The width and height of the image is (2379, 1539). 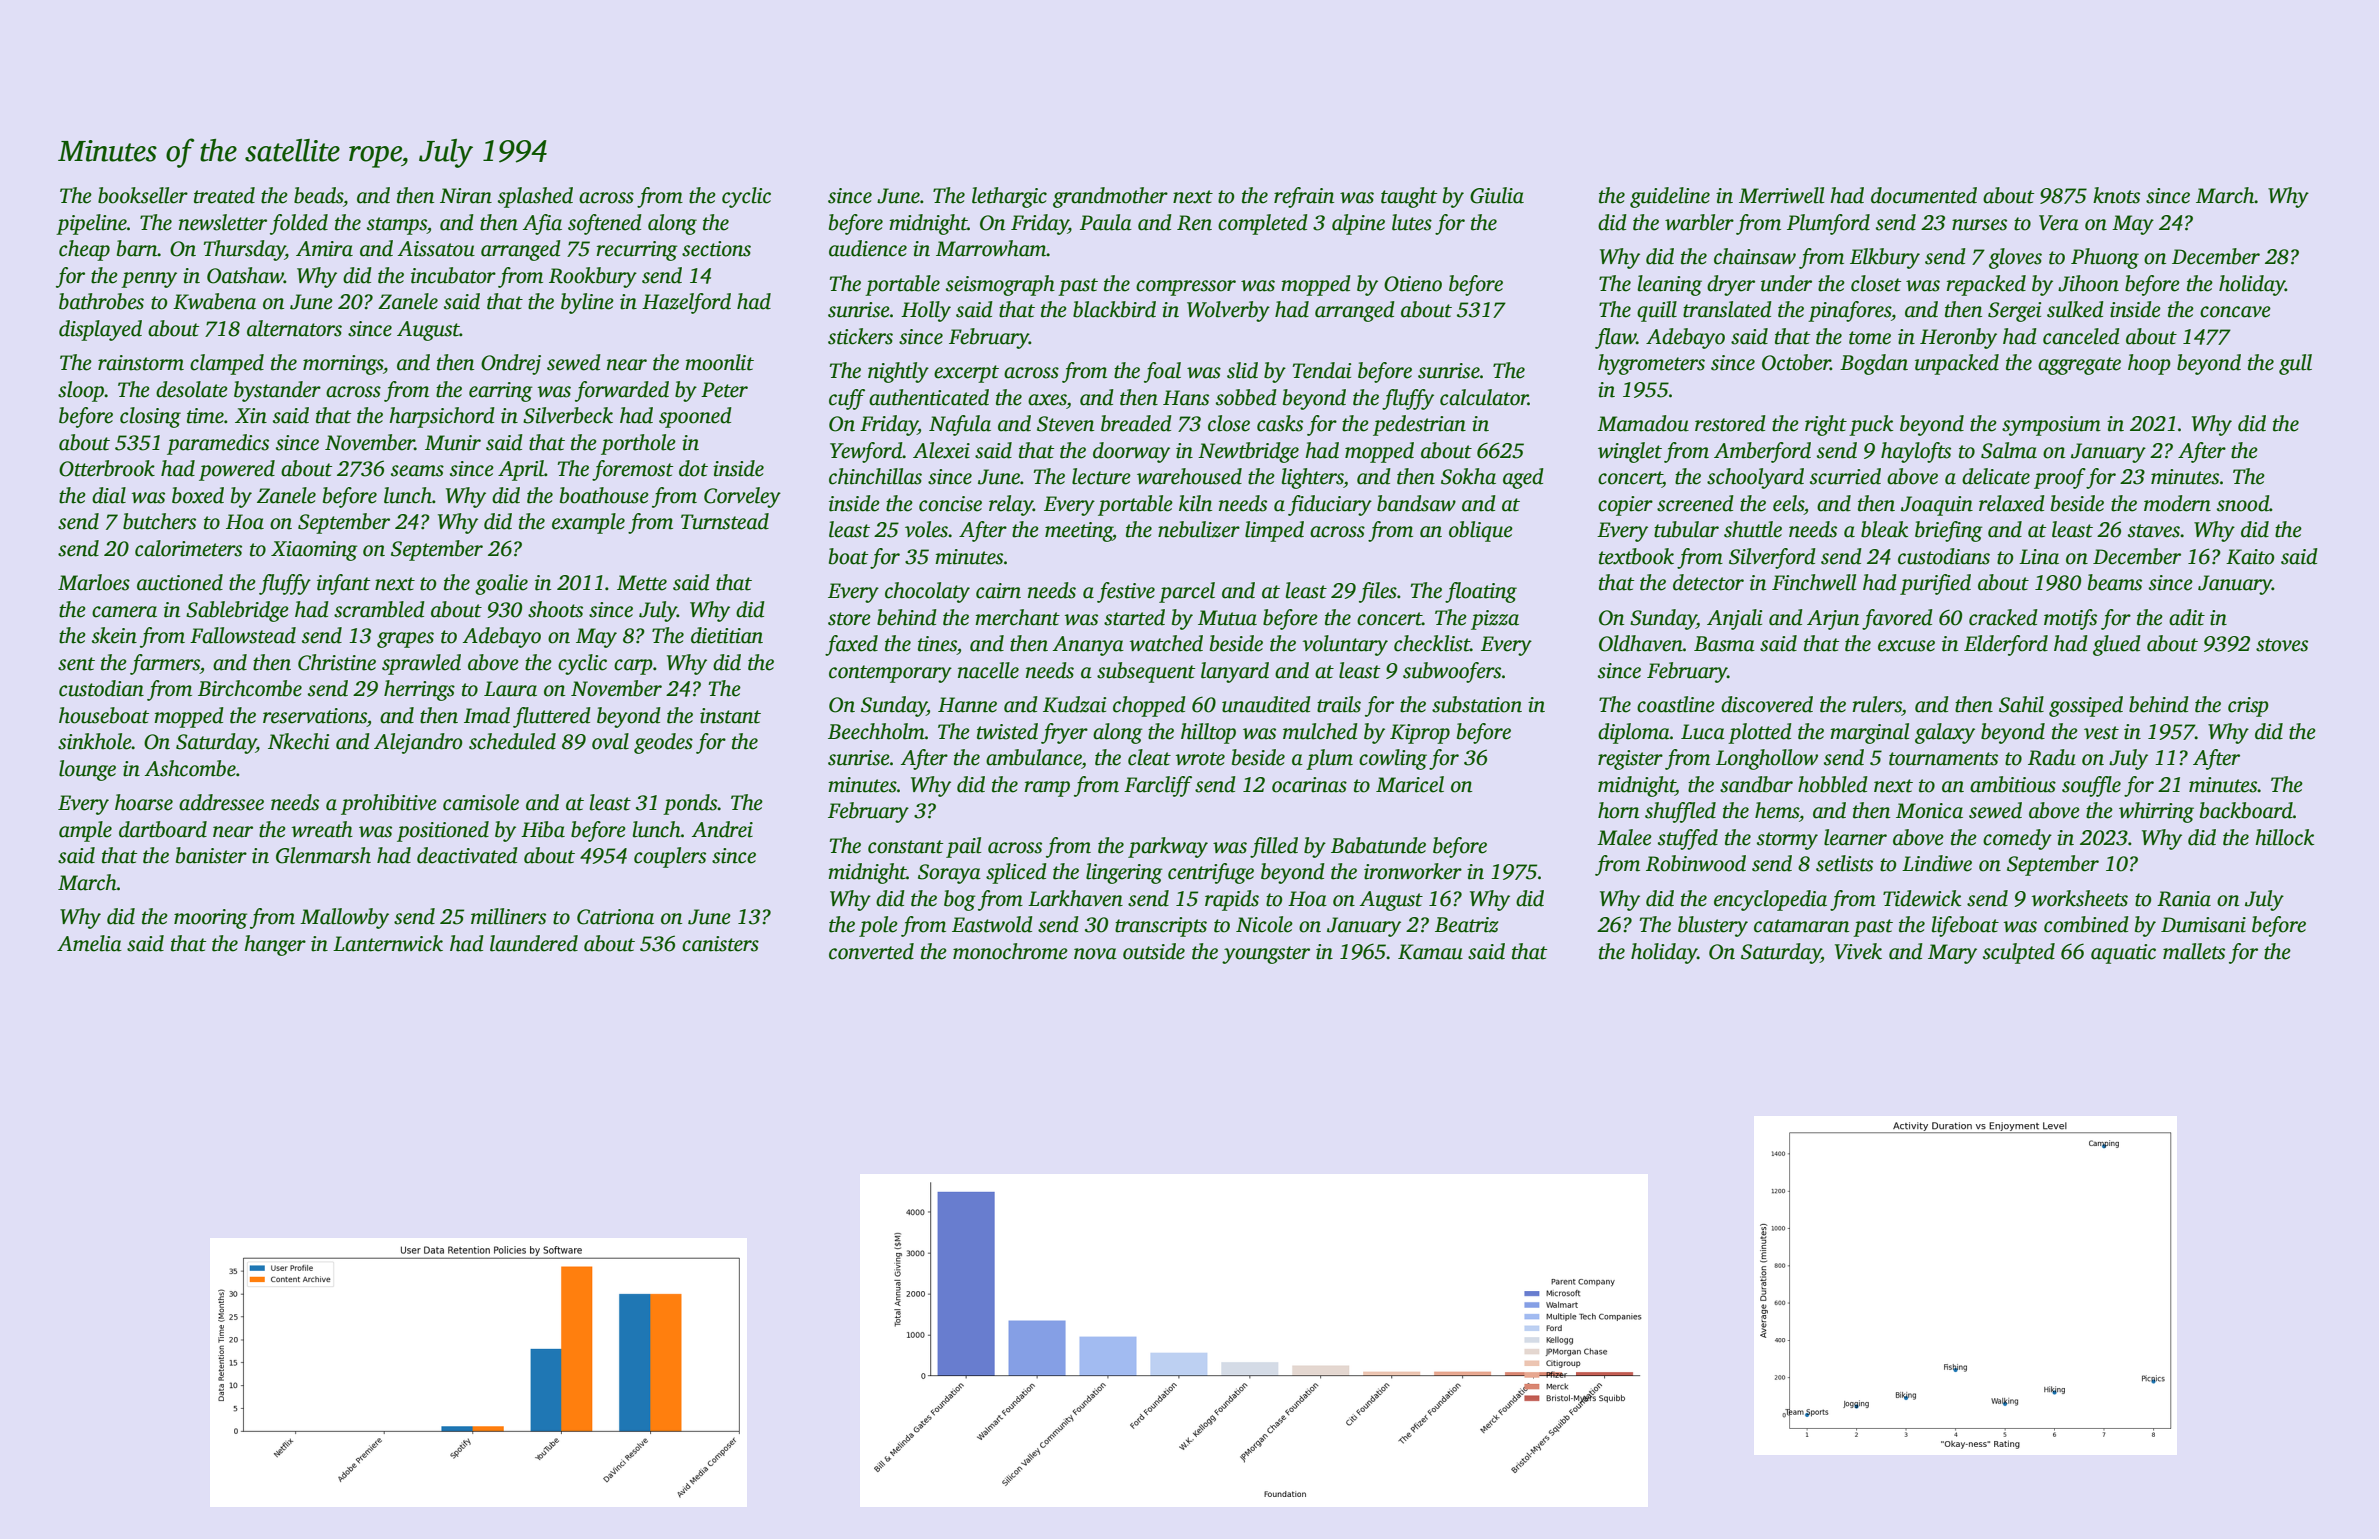 What do you see at coordinates (1643, 423) in the image?
I see `Mamadou` at bounding box center [1643, 423].
